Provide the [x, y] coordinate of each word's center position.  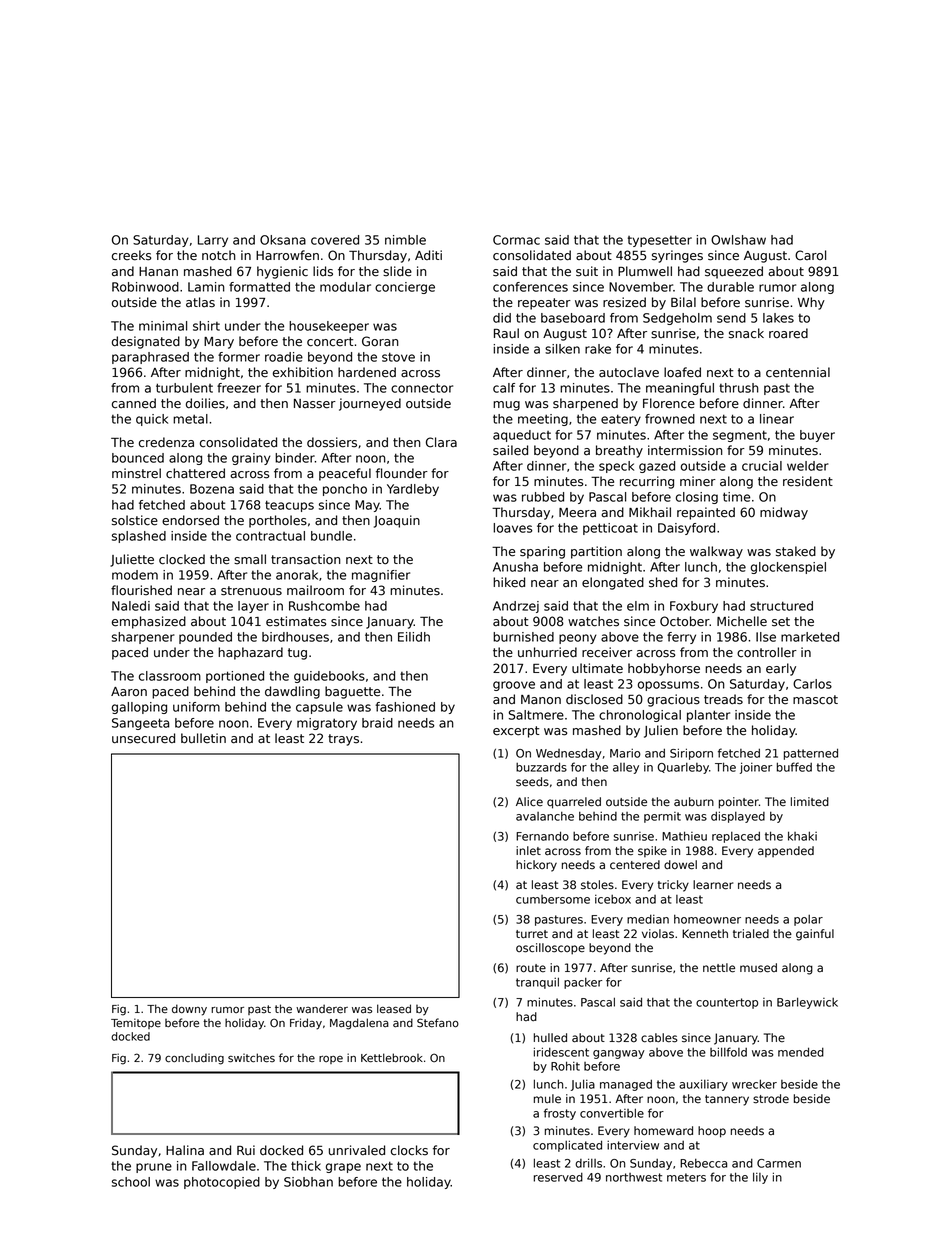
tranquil [537, 983]
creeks [131, 255]
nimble [405, 240]
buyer [817, 436]
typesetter [660, 241]
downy [189, 1010]
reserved [558, 1177]
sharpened [585, 404]
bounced [138, 458]
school [131, 1182]
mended [801, 1052]
